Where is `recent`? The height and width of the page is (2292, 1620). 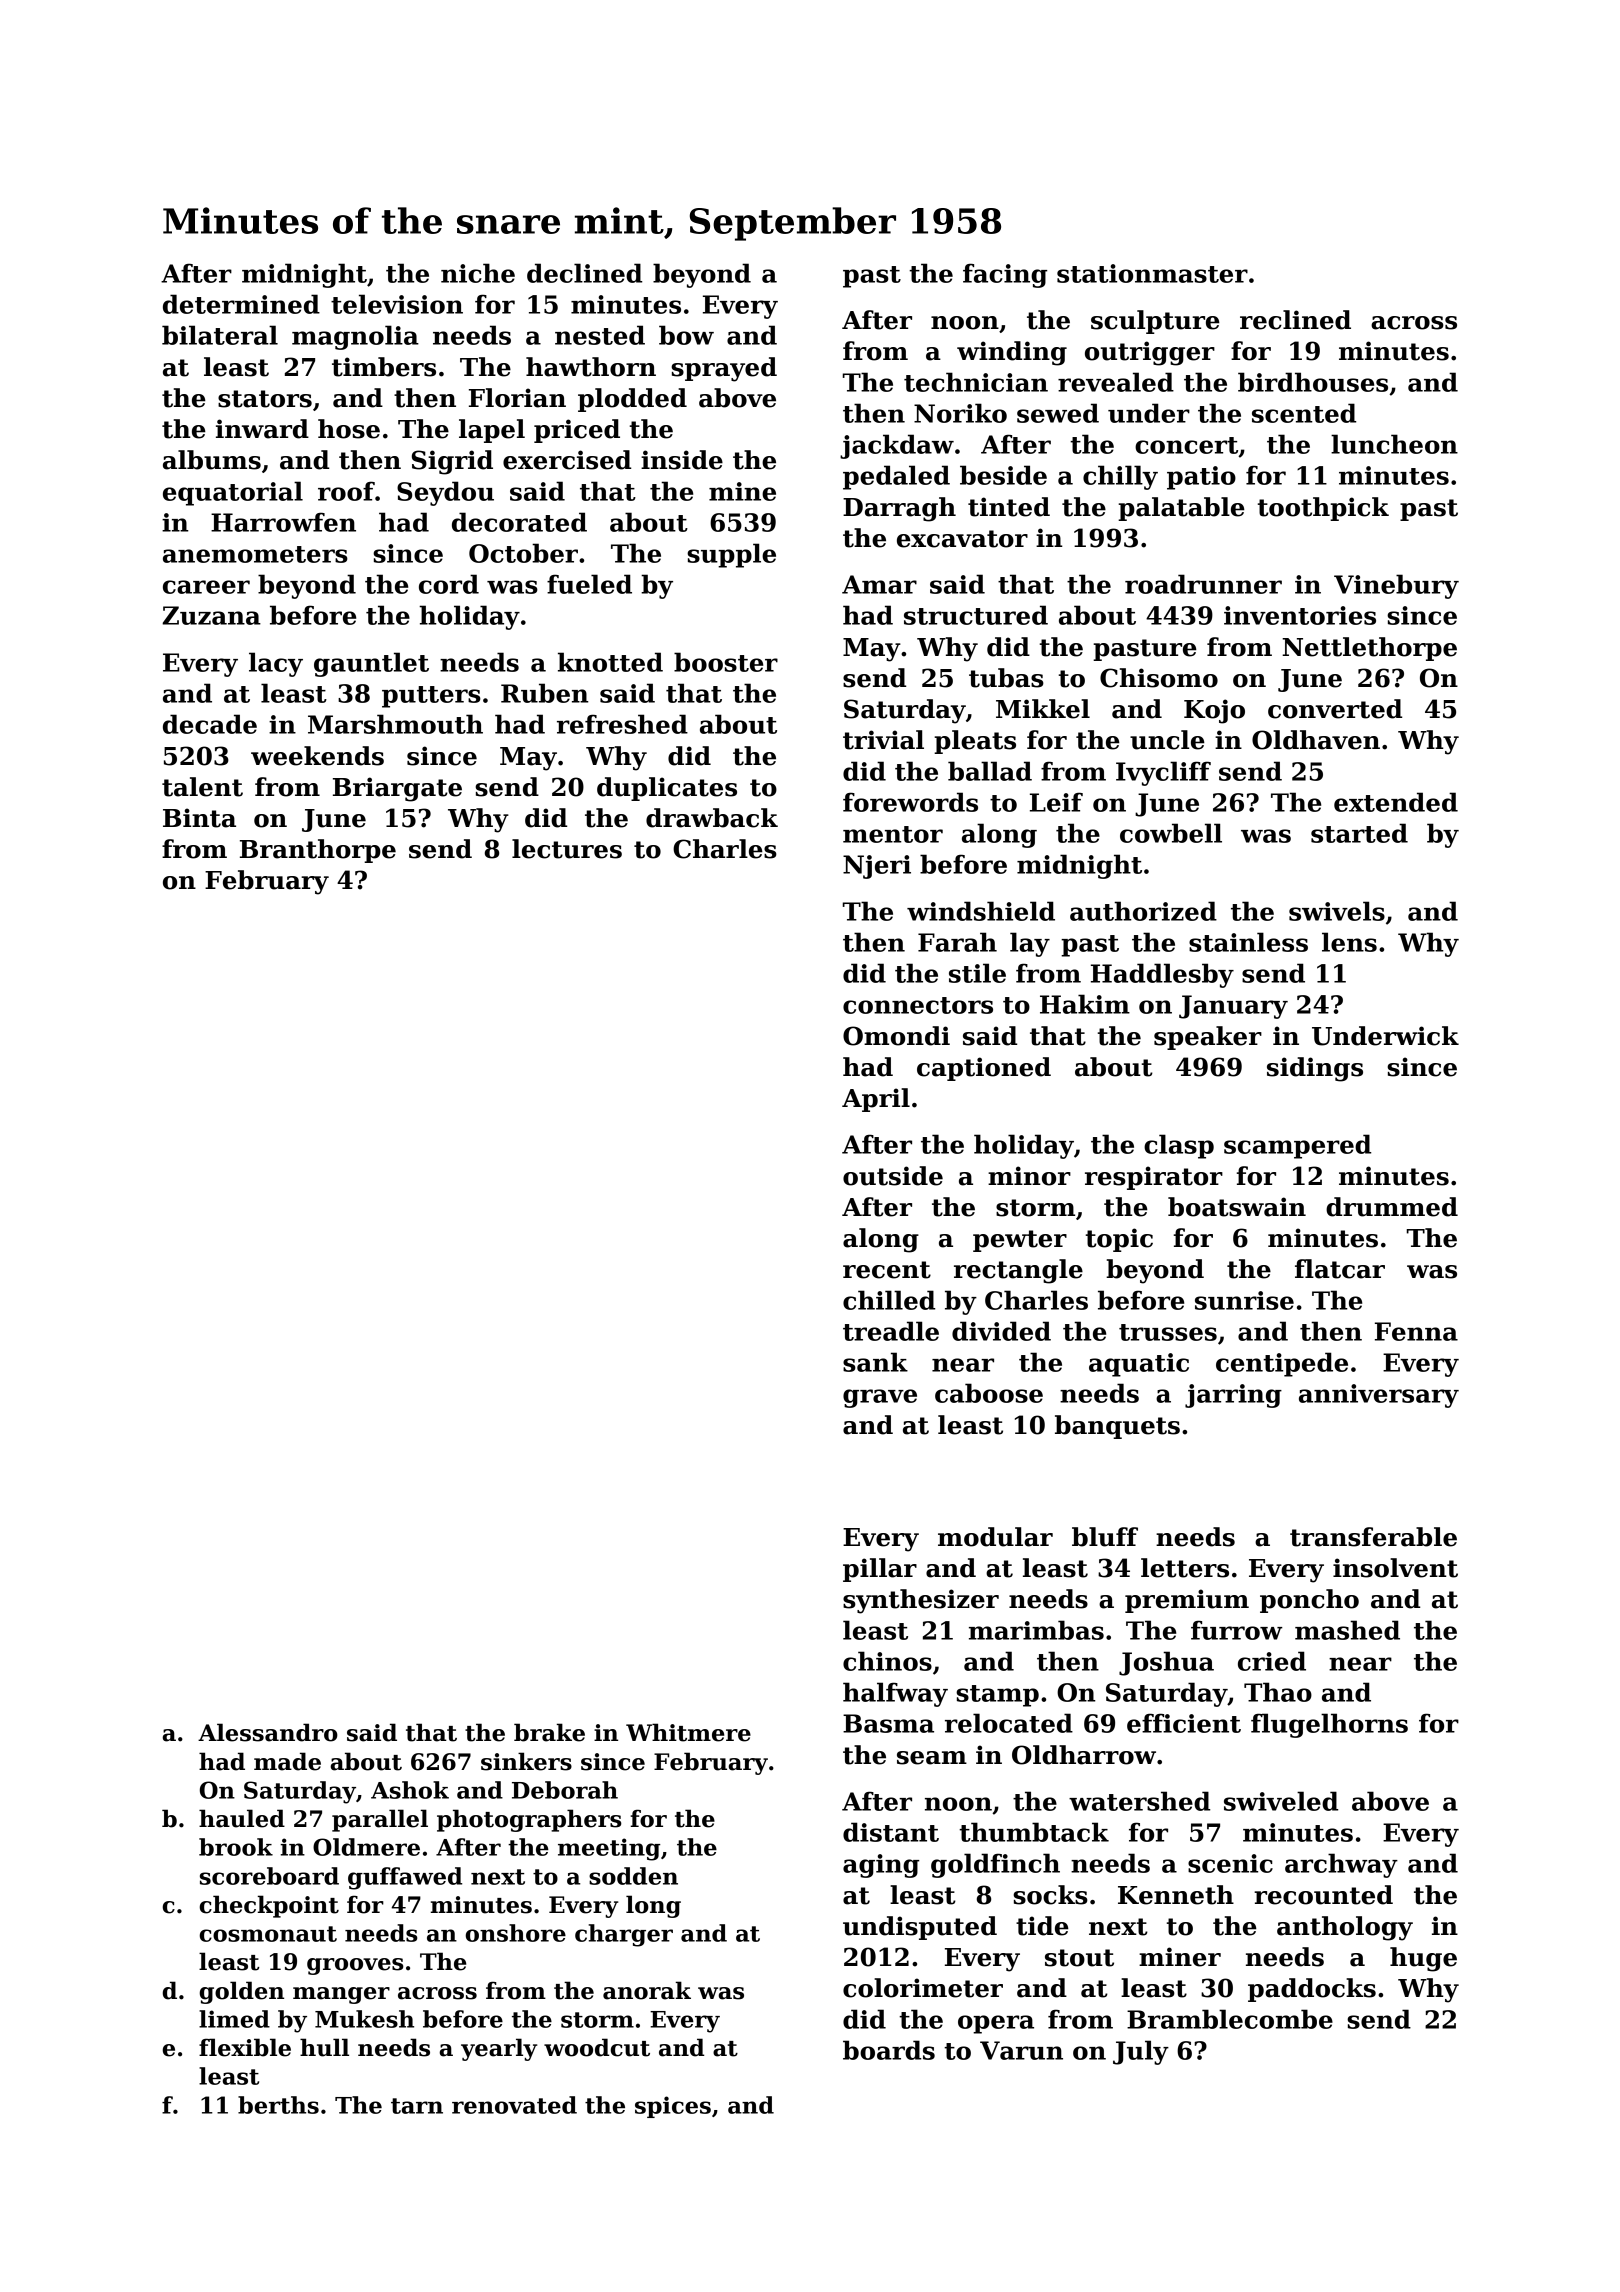 recent is located at coordinates (887, 1270).
